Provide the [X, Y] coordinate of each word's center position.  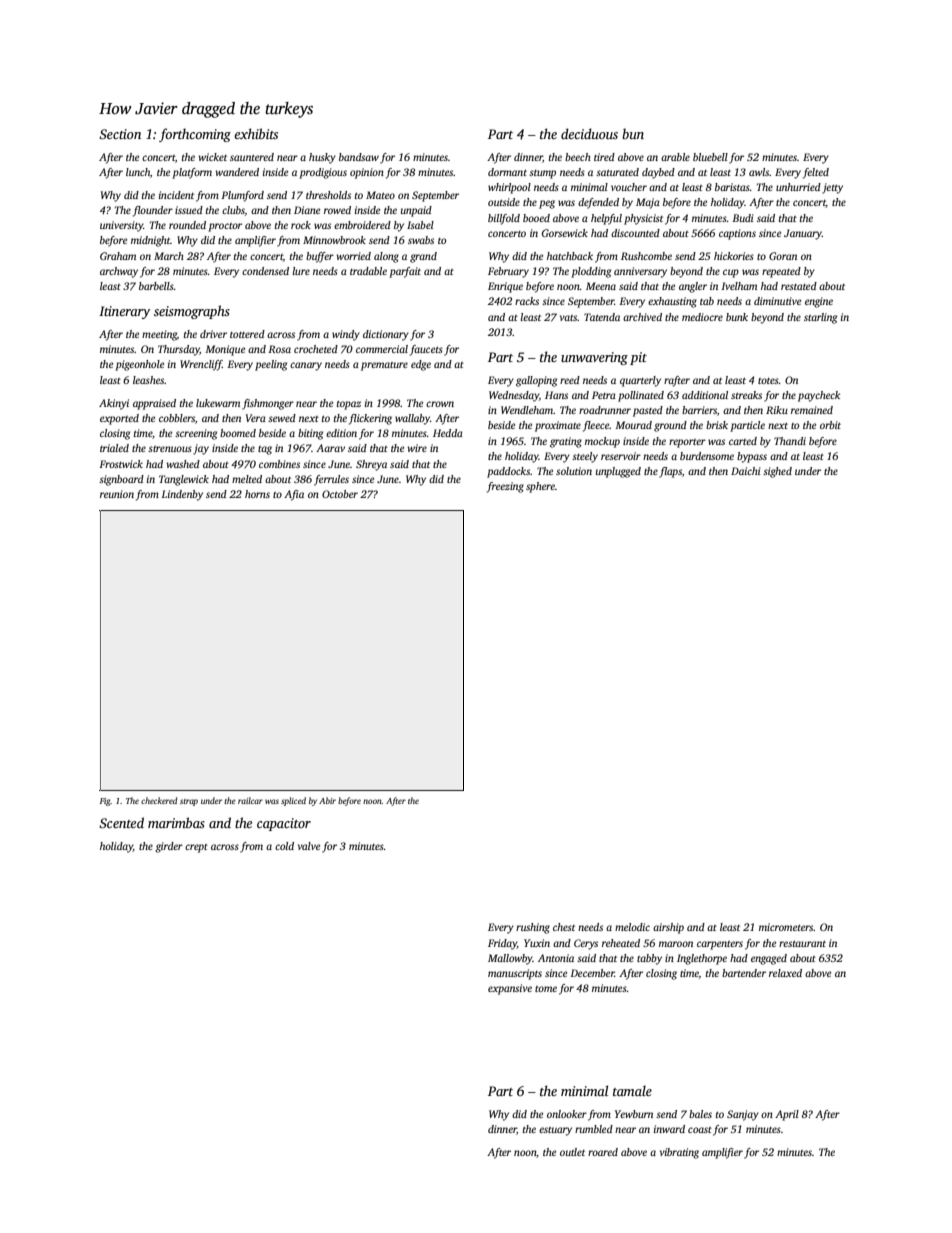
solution [574, 471]
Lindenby [182, 495]
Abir [327, 800]
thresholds [328, 195]
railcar [250, 800]
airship [668, 928]
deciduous [589, 133]
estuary [555, 1131]
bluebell [710, 157]
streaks [746, 395]
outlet [572, 1152]
